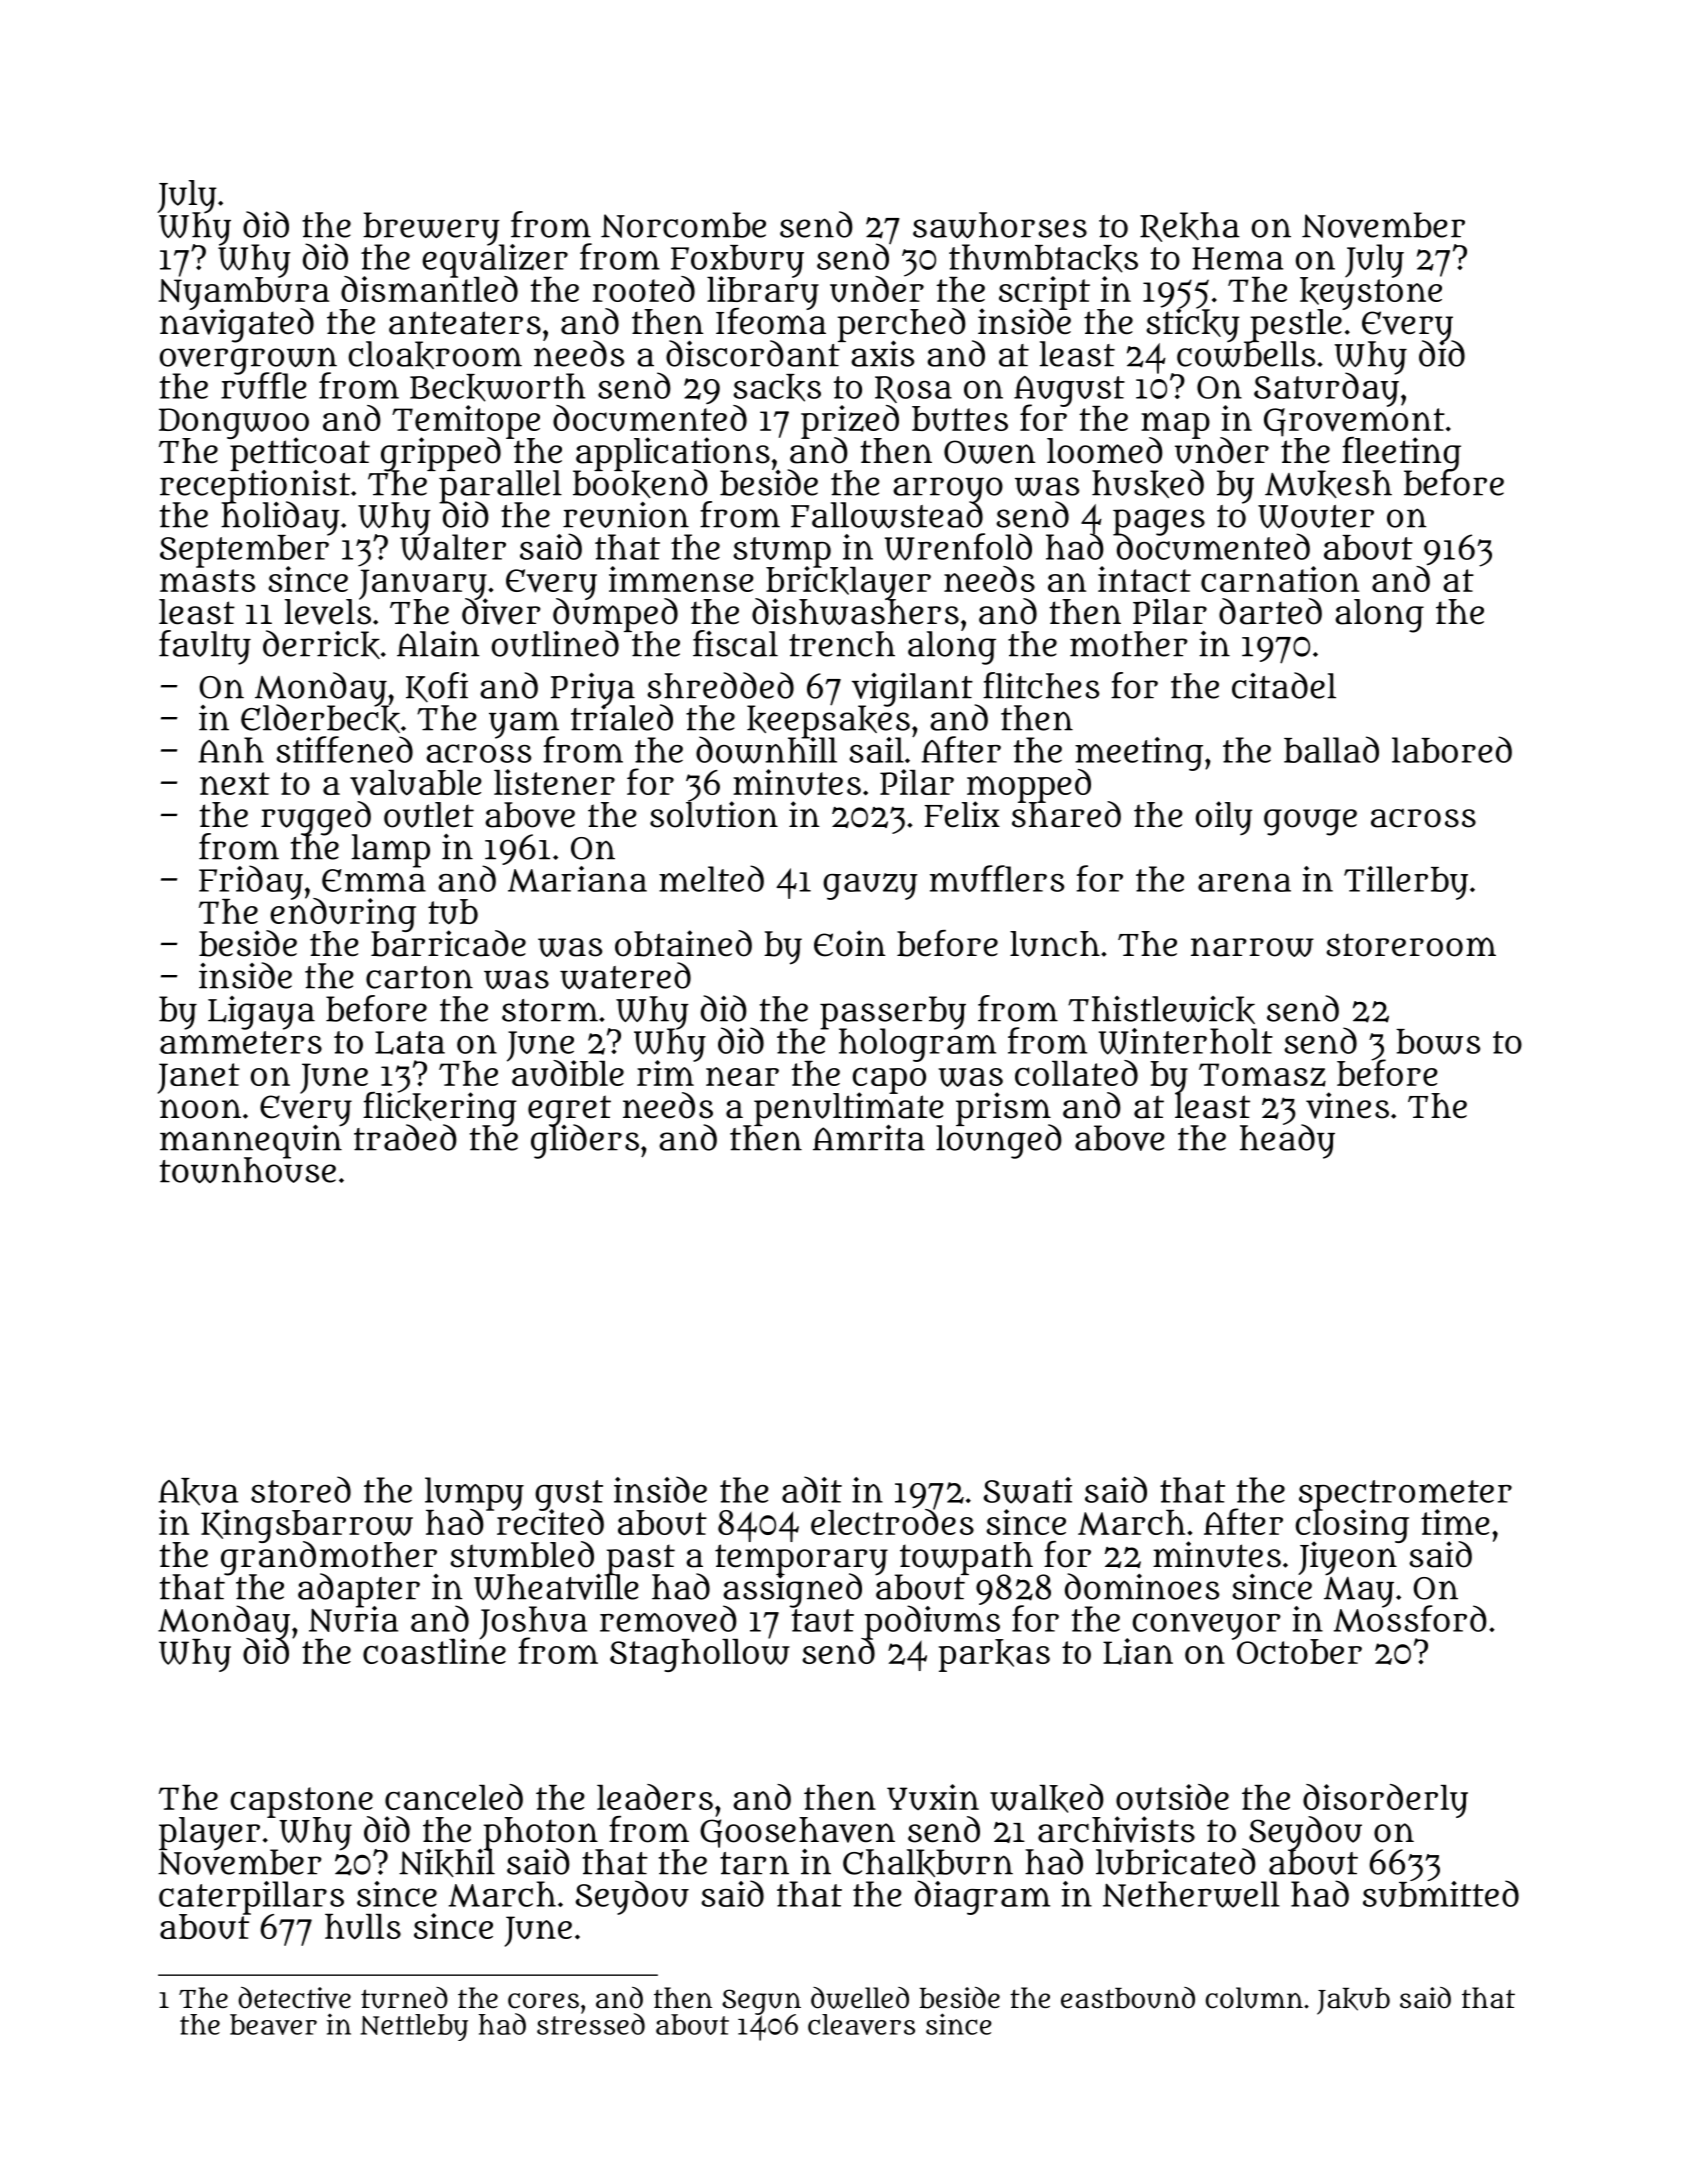 Image resolution: width=1683 pixels, height=2178 pixels. I want to click on Nyambura, so click(243, 293).
